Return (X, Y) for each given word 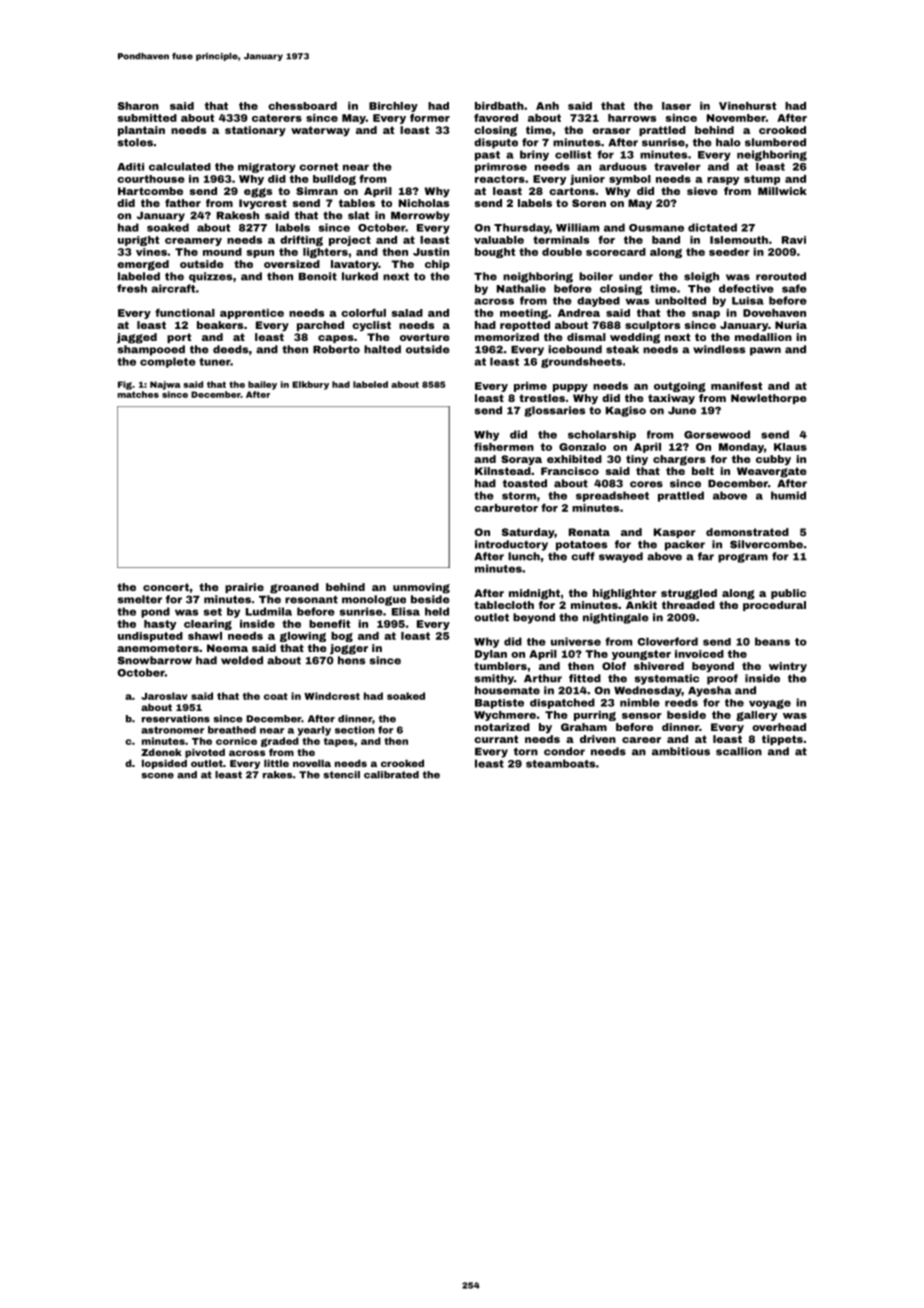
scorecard (616, 252)
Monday (741, 448)
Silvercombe (766, 544)
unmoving (421, 588)
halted (382, 349)
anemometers (158, 648)
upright (138, 241)
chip (437, 265)
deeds (230, 349)
